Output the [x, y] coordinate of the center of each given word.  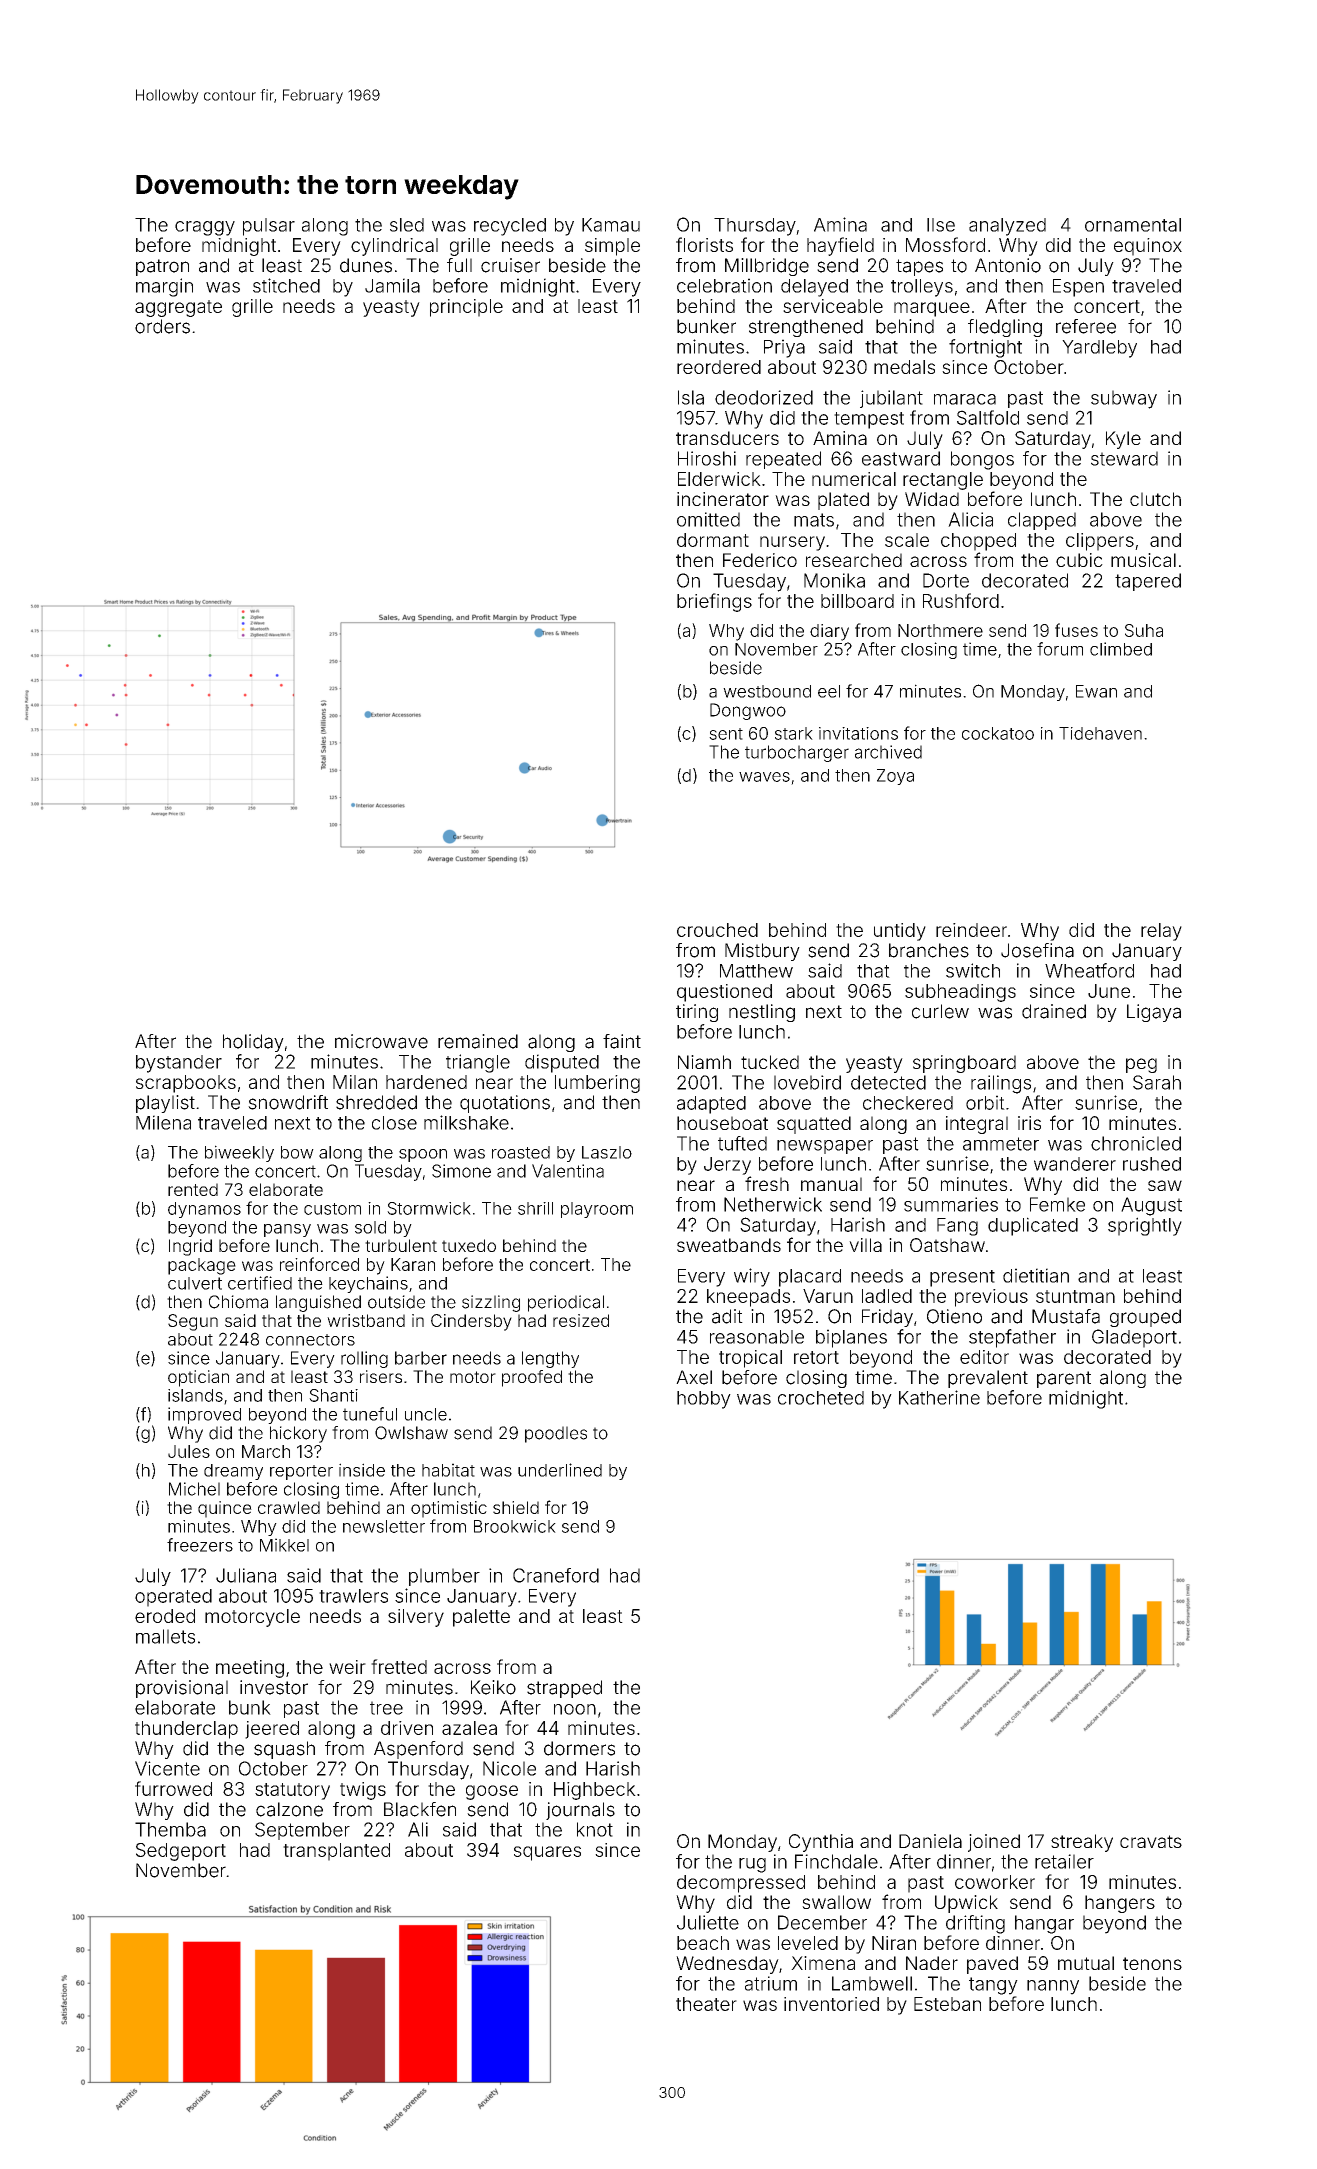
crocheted [821, 1398]
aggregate [178, 308]
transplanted [336, 1852]
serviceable [833, 306]
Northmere [940, 630]
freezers [200, 1545]
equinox [1148, 247]
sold [370, 1227]
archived [888, 752]
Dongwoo [748, 711]
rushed [1152, 1164]
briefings [714, 602]
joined [994, 1843]
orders [162, 326]
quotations [505, 1104]
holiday [253, 1043]
